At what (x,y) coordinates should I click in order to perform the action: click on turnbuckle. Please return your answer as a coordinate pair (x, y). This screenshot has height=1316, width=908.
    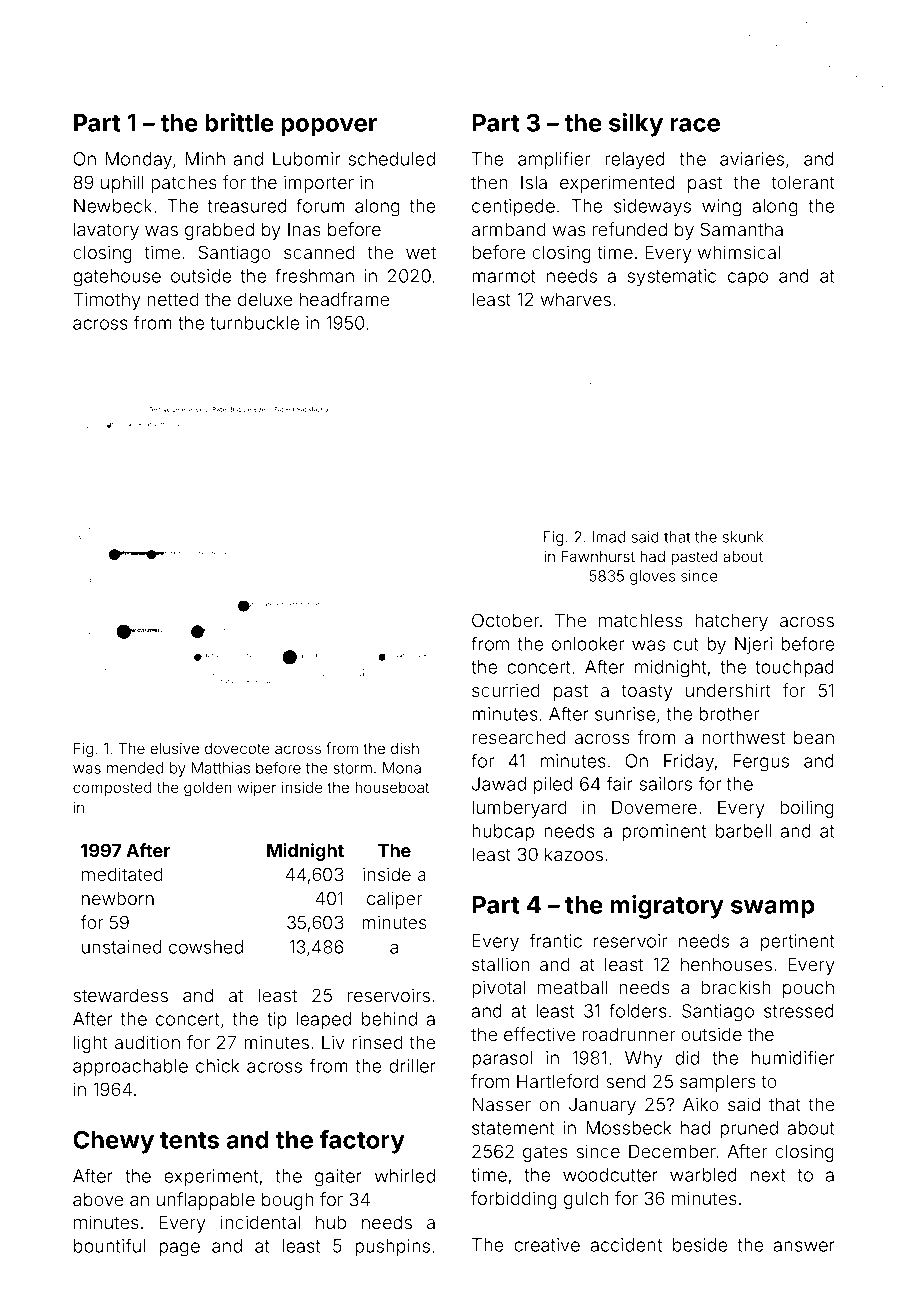
    Looking at the image, I should click on (254, 323).
